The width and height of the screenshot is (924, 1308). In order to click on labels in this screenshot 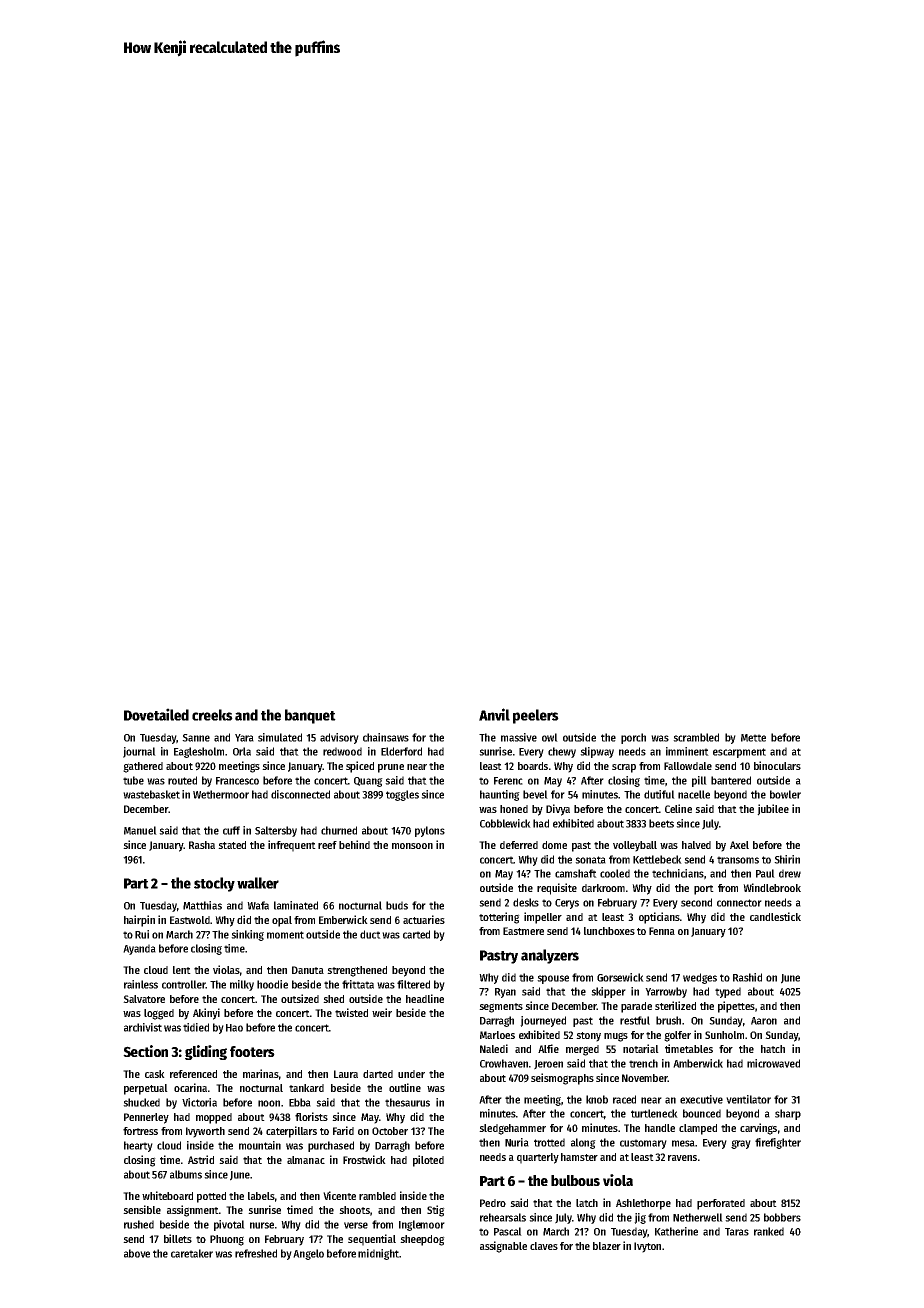, I will do `click(261, 1196)`.
